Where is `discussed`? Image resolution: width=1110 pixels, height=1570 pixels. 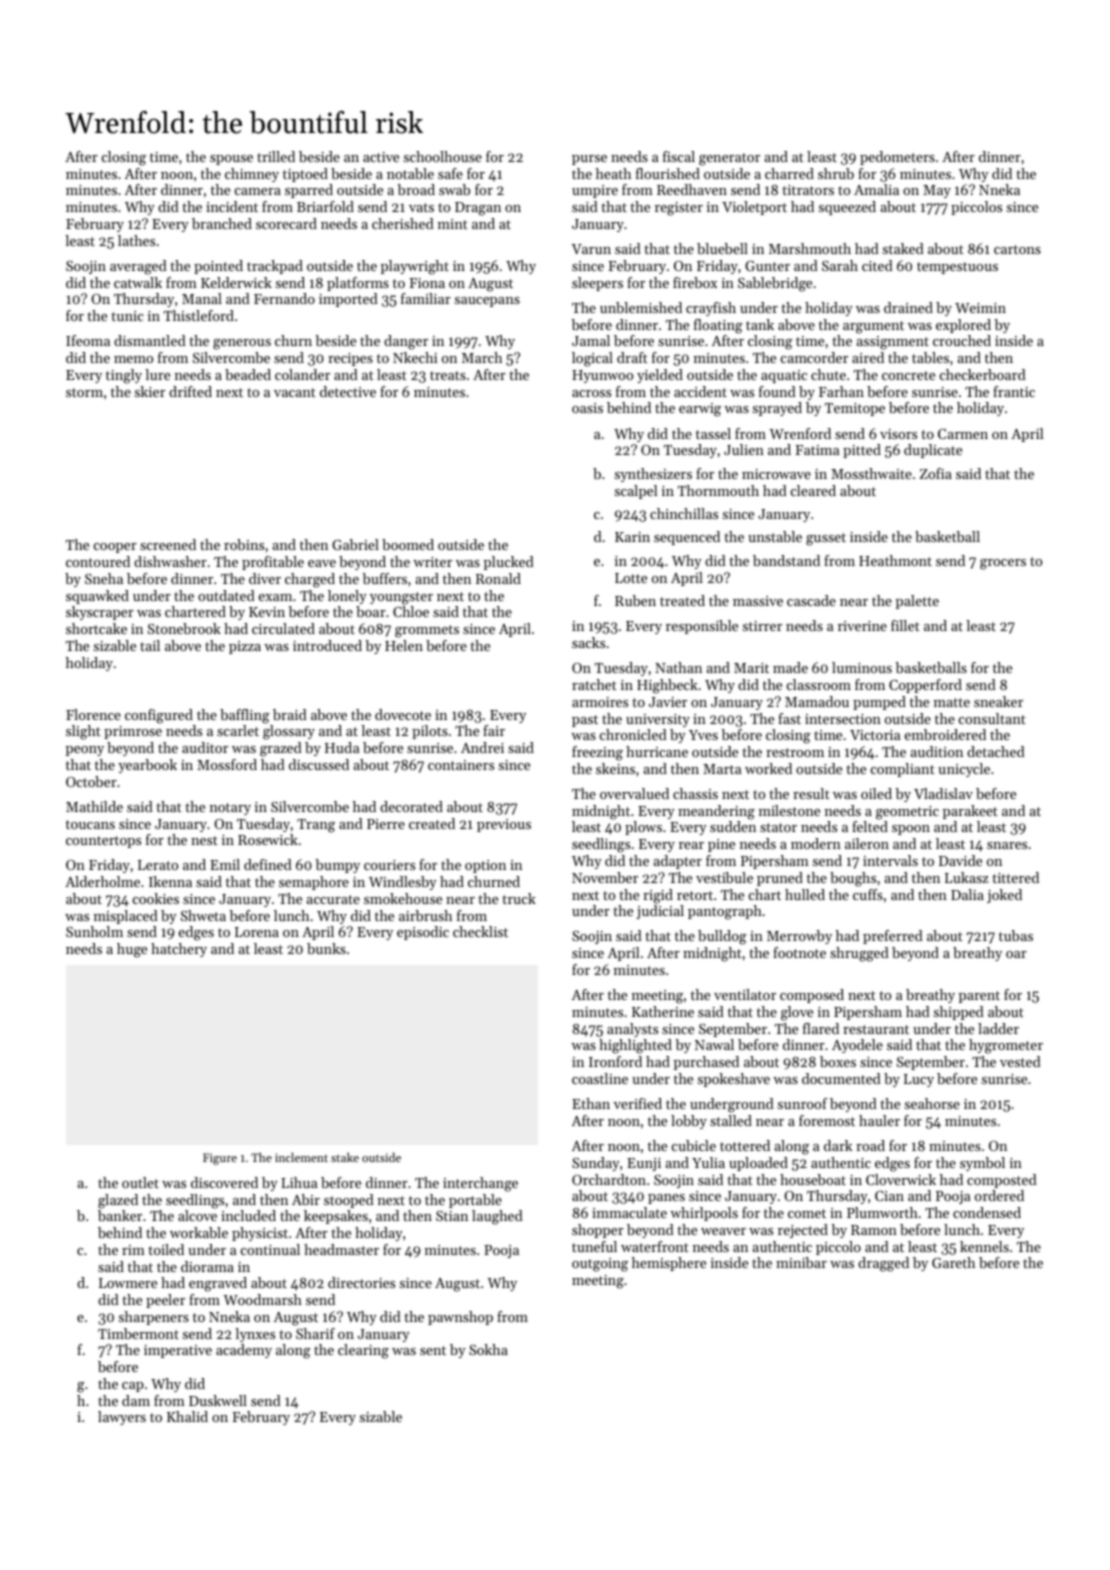
discussed is located at coordinates (319, 764).
